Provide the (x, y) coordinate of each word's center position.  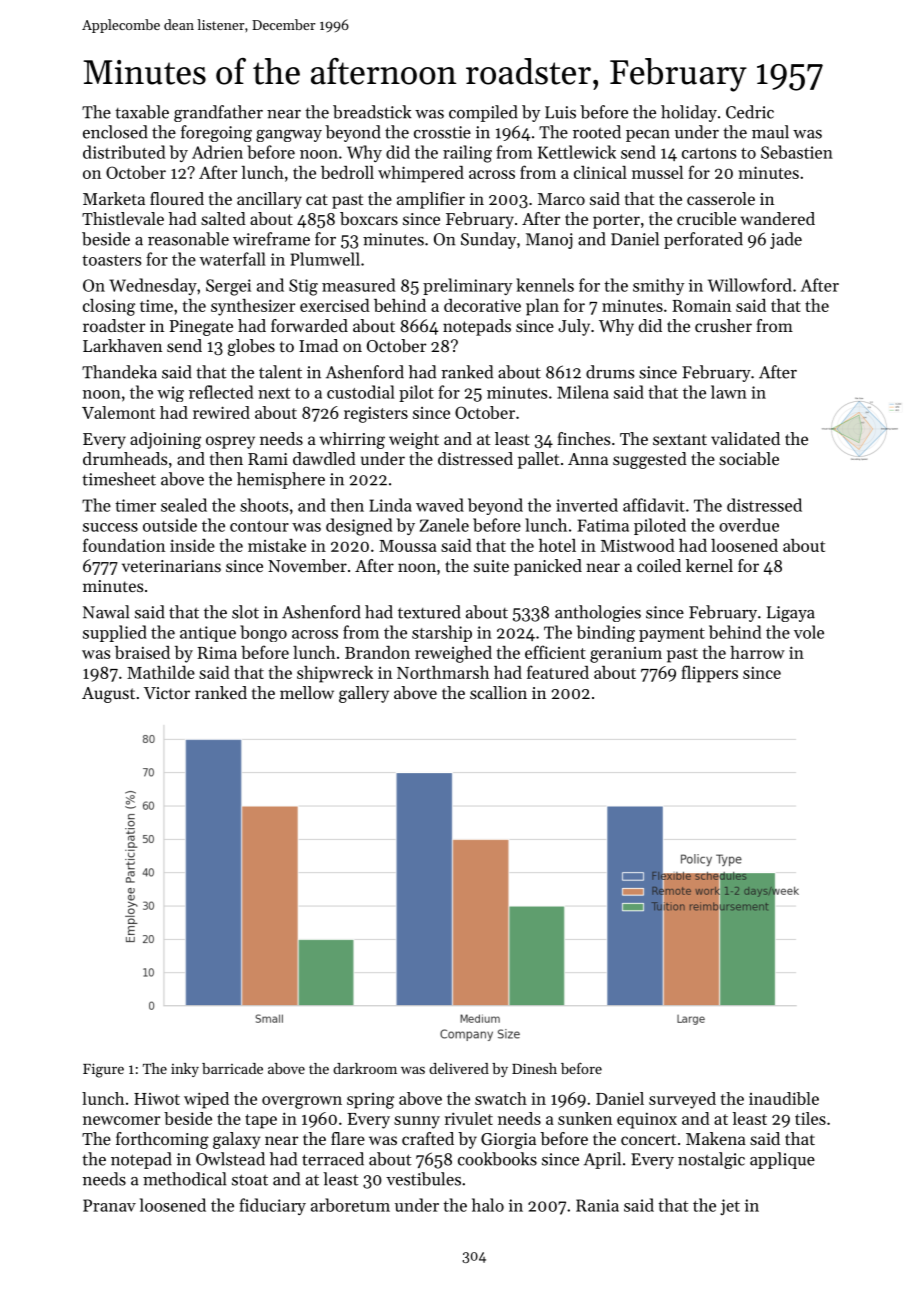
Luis (560, 112)
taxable (142, 112)
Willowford (750, 285)
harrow (757, 652)
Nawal (106, 612)
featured (558, 672)
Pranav (109, 1205)
